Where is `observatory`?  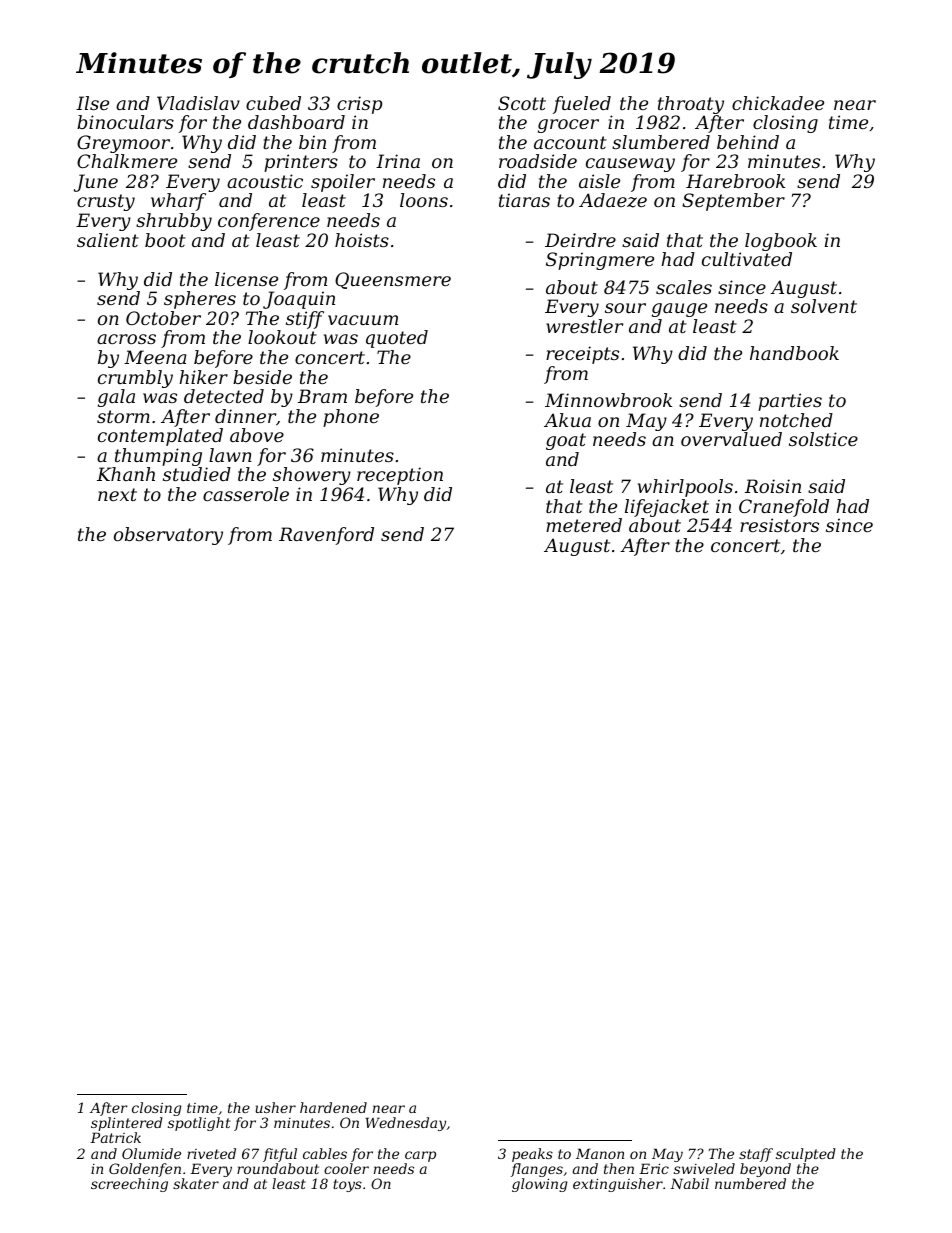 observatory is located at coordinates (168, 536).
